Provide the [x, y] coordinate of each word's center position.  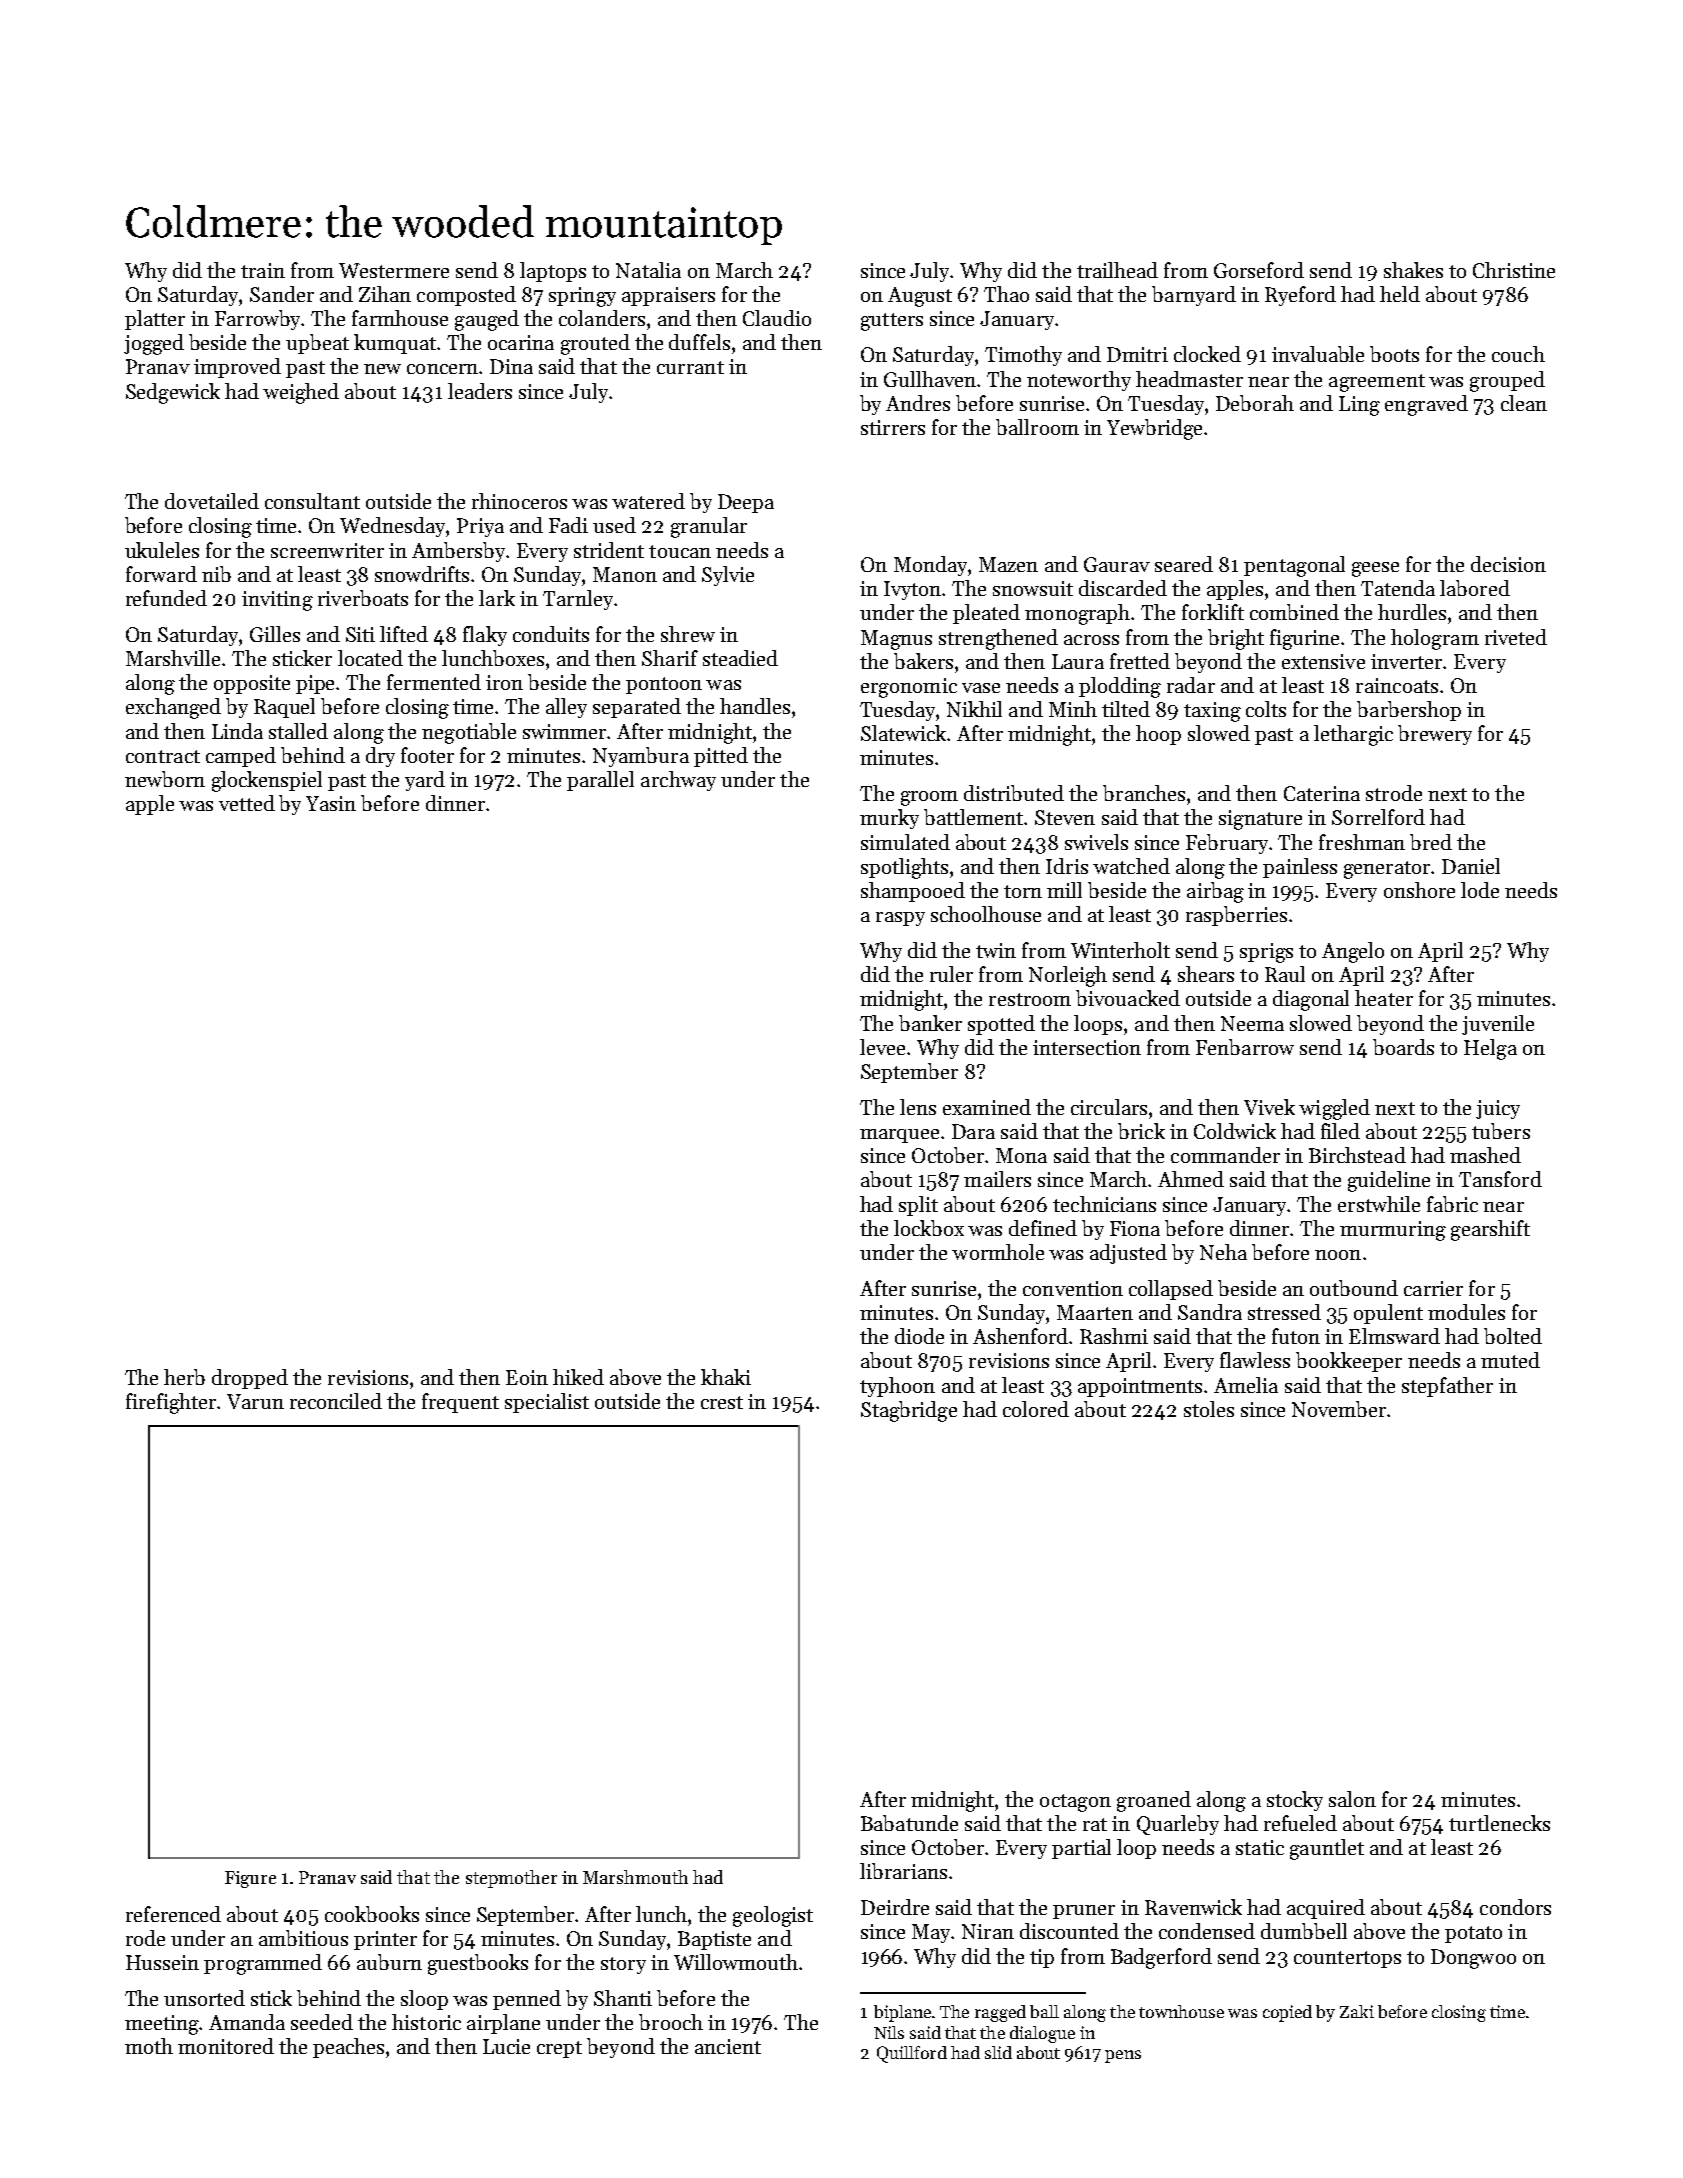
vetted [247, 803]
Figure [250, 1879]
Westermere [394, 270]
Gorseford [1259, 270]
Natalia [648, 270]
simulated [905, 842]
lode [1480, 890]
